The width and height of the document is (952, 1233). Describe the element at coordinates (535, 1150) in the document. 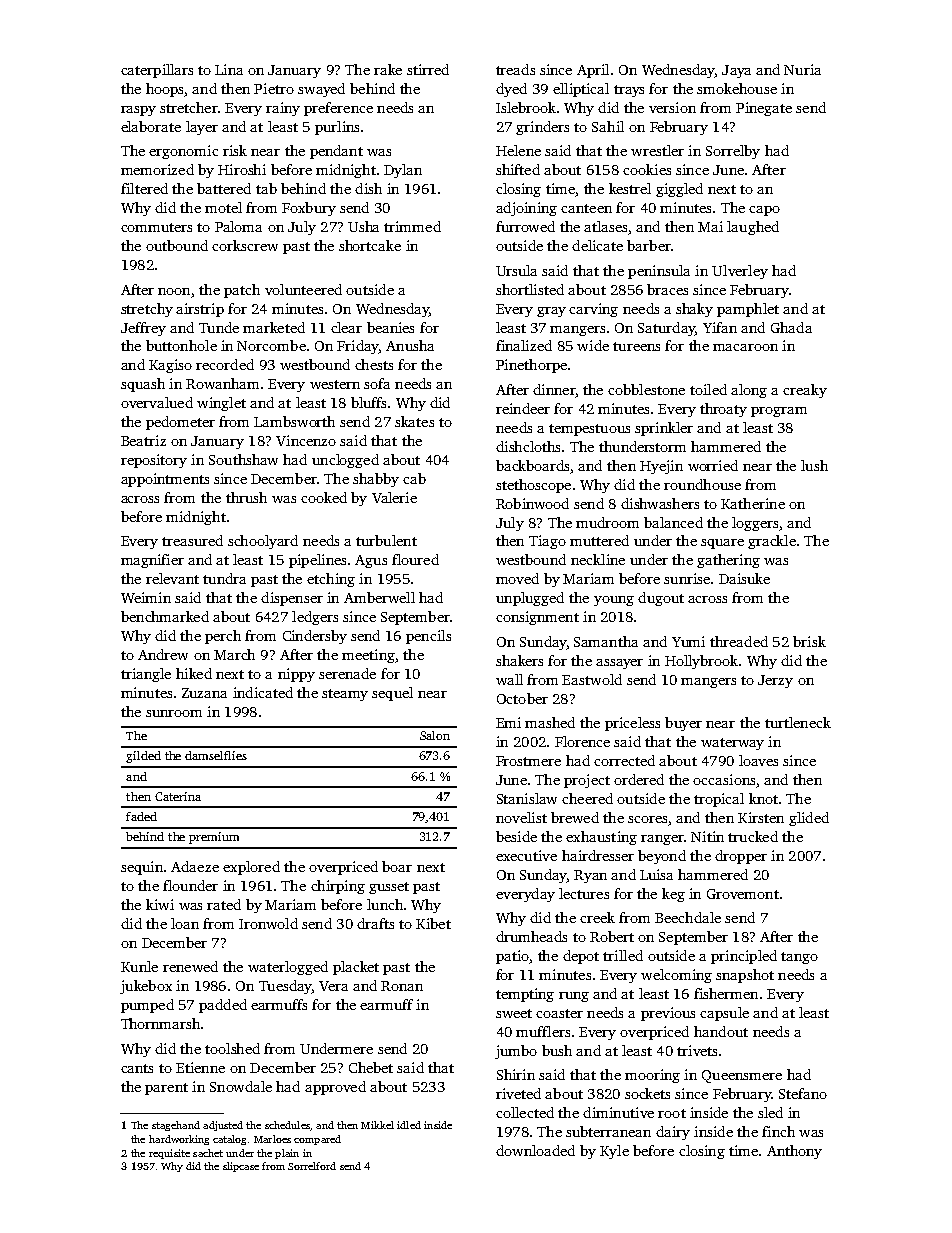

I see `downloaded` at that location.
